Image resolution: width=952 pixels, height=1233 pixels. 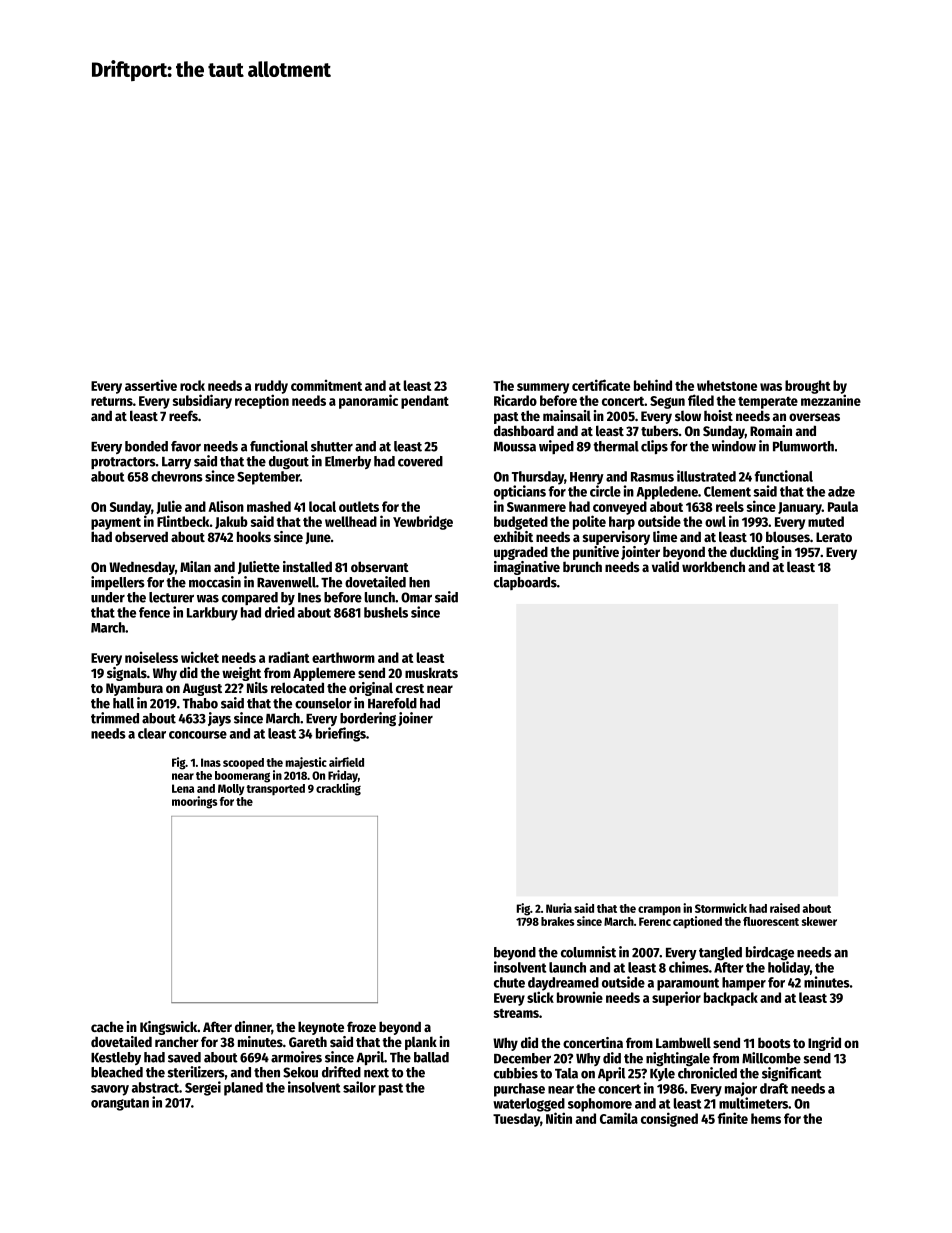 I want to click on relocated, so click(x=297, y=687).
